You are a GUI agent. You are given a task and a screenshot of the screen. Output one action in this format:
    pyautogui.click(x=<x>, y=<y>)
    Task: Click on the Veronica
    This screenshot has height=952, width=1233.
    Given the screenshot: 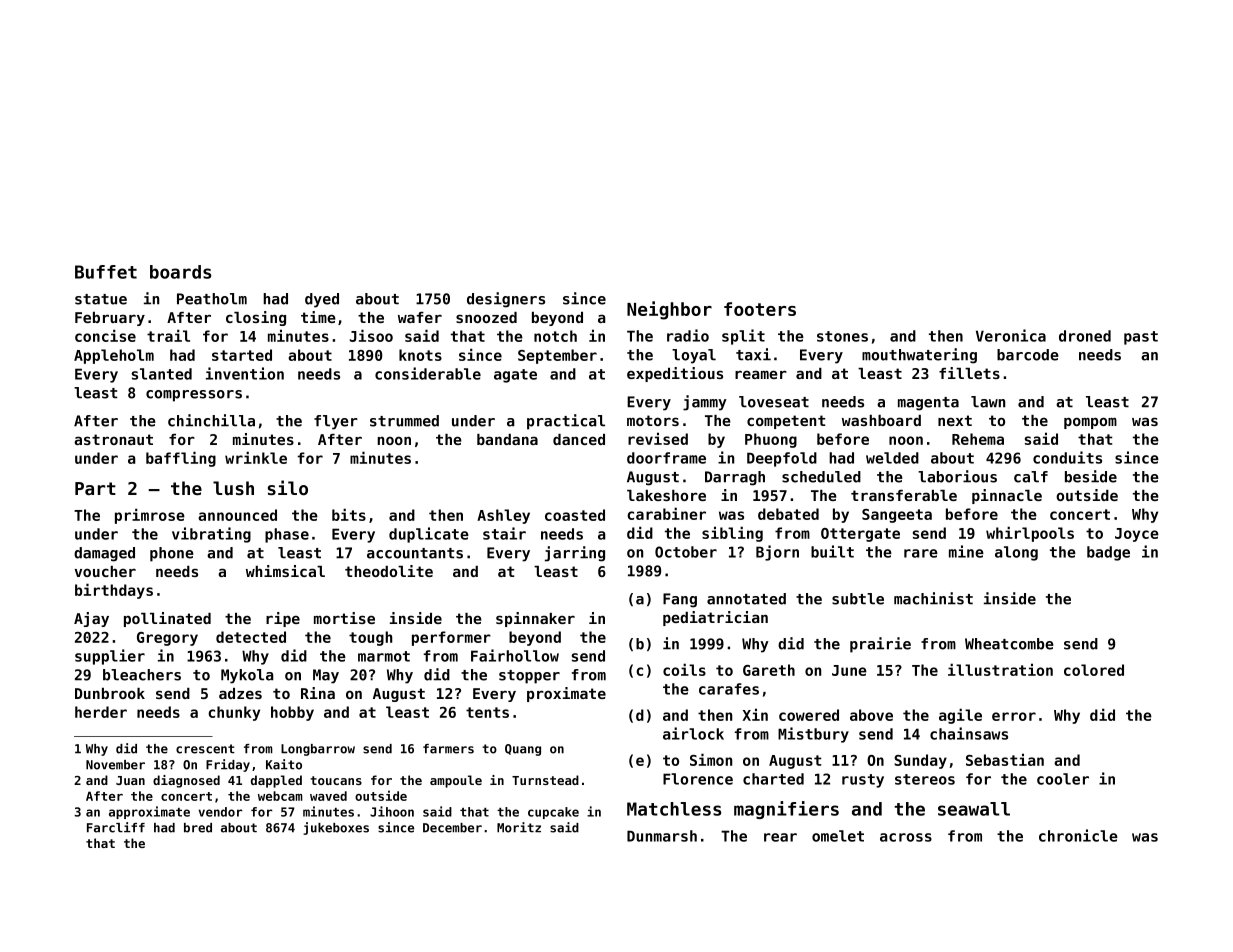 What is the action you would take?
    pyautogui.click(x=1011, y=335)
